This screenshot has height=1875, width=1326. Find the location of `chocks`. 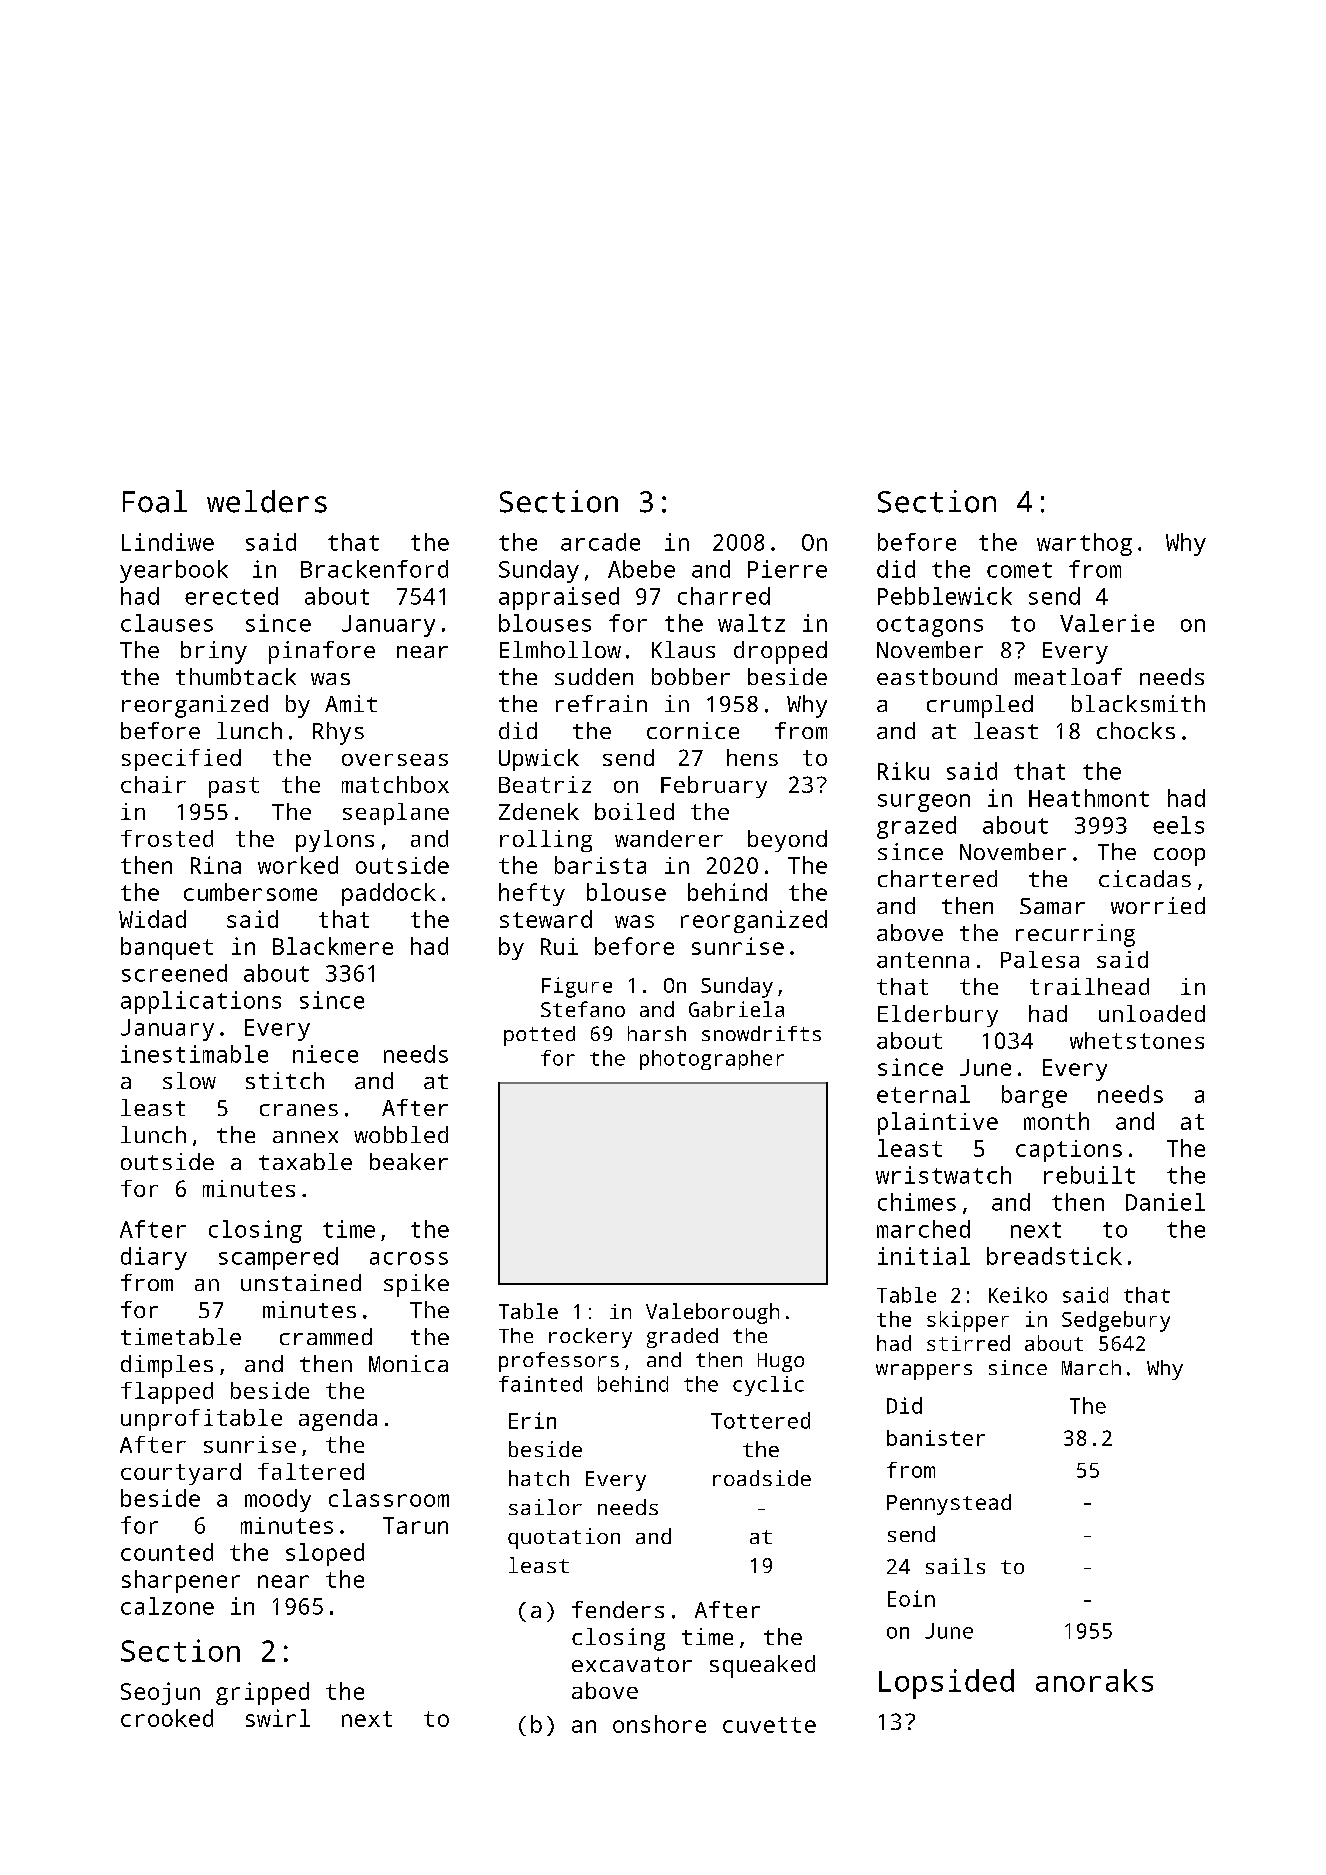

chocks is located at coordinates (1136, 730).
